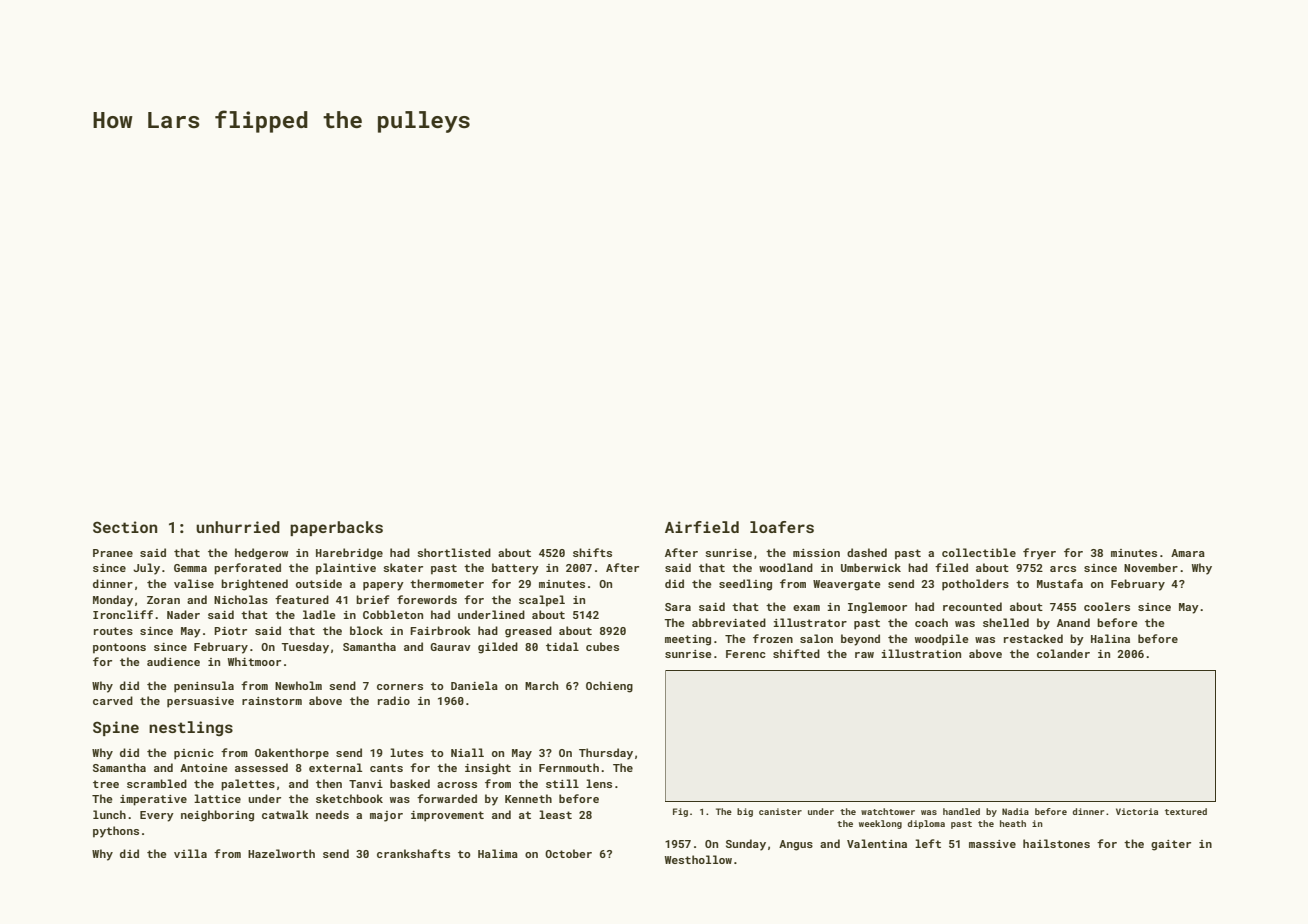 The image size is (1308, 924). Describe the element at coordinates (816, 638) in the document. I see `salon` at that location.
